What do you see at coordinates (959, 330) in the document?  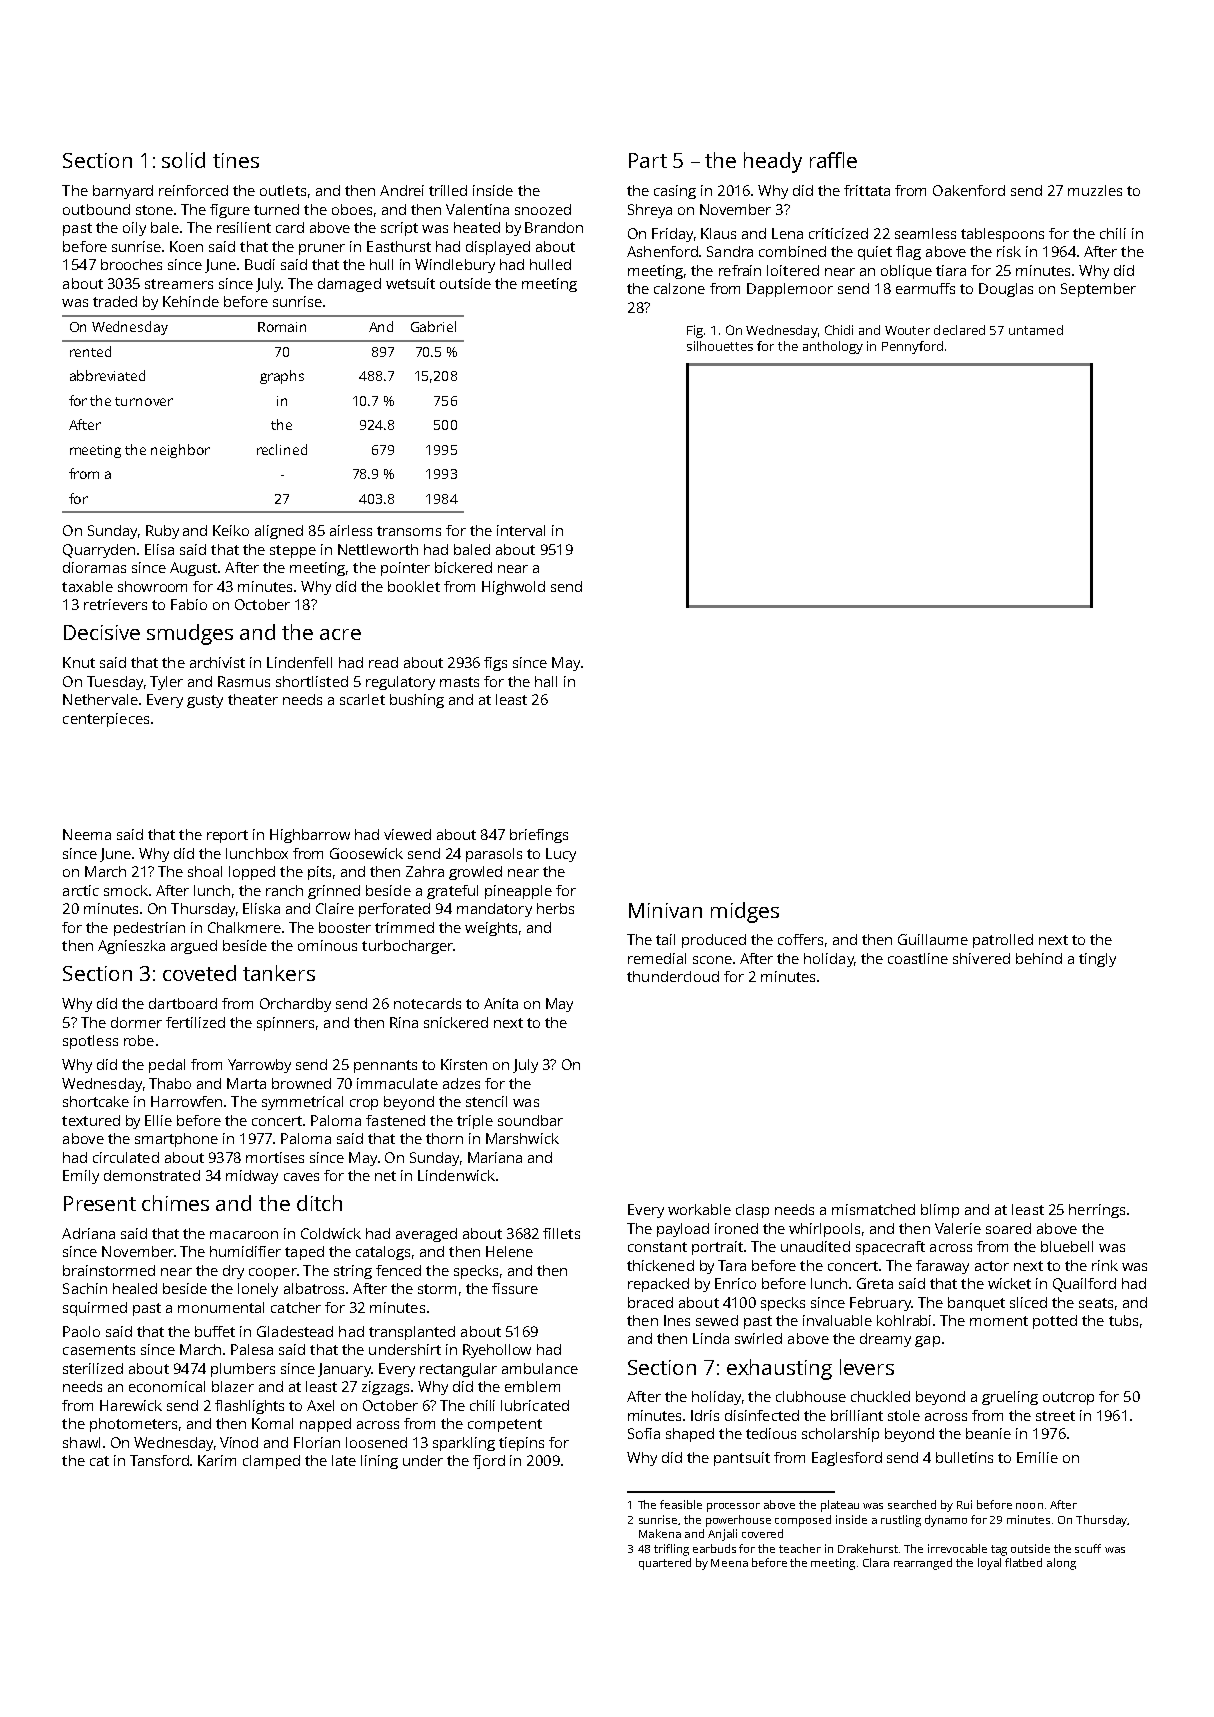 I see `declared` at bounding box center [959, 330].
